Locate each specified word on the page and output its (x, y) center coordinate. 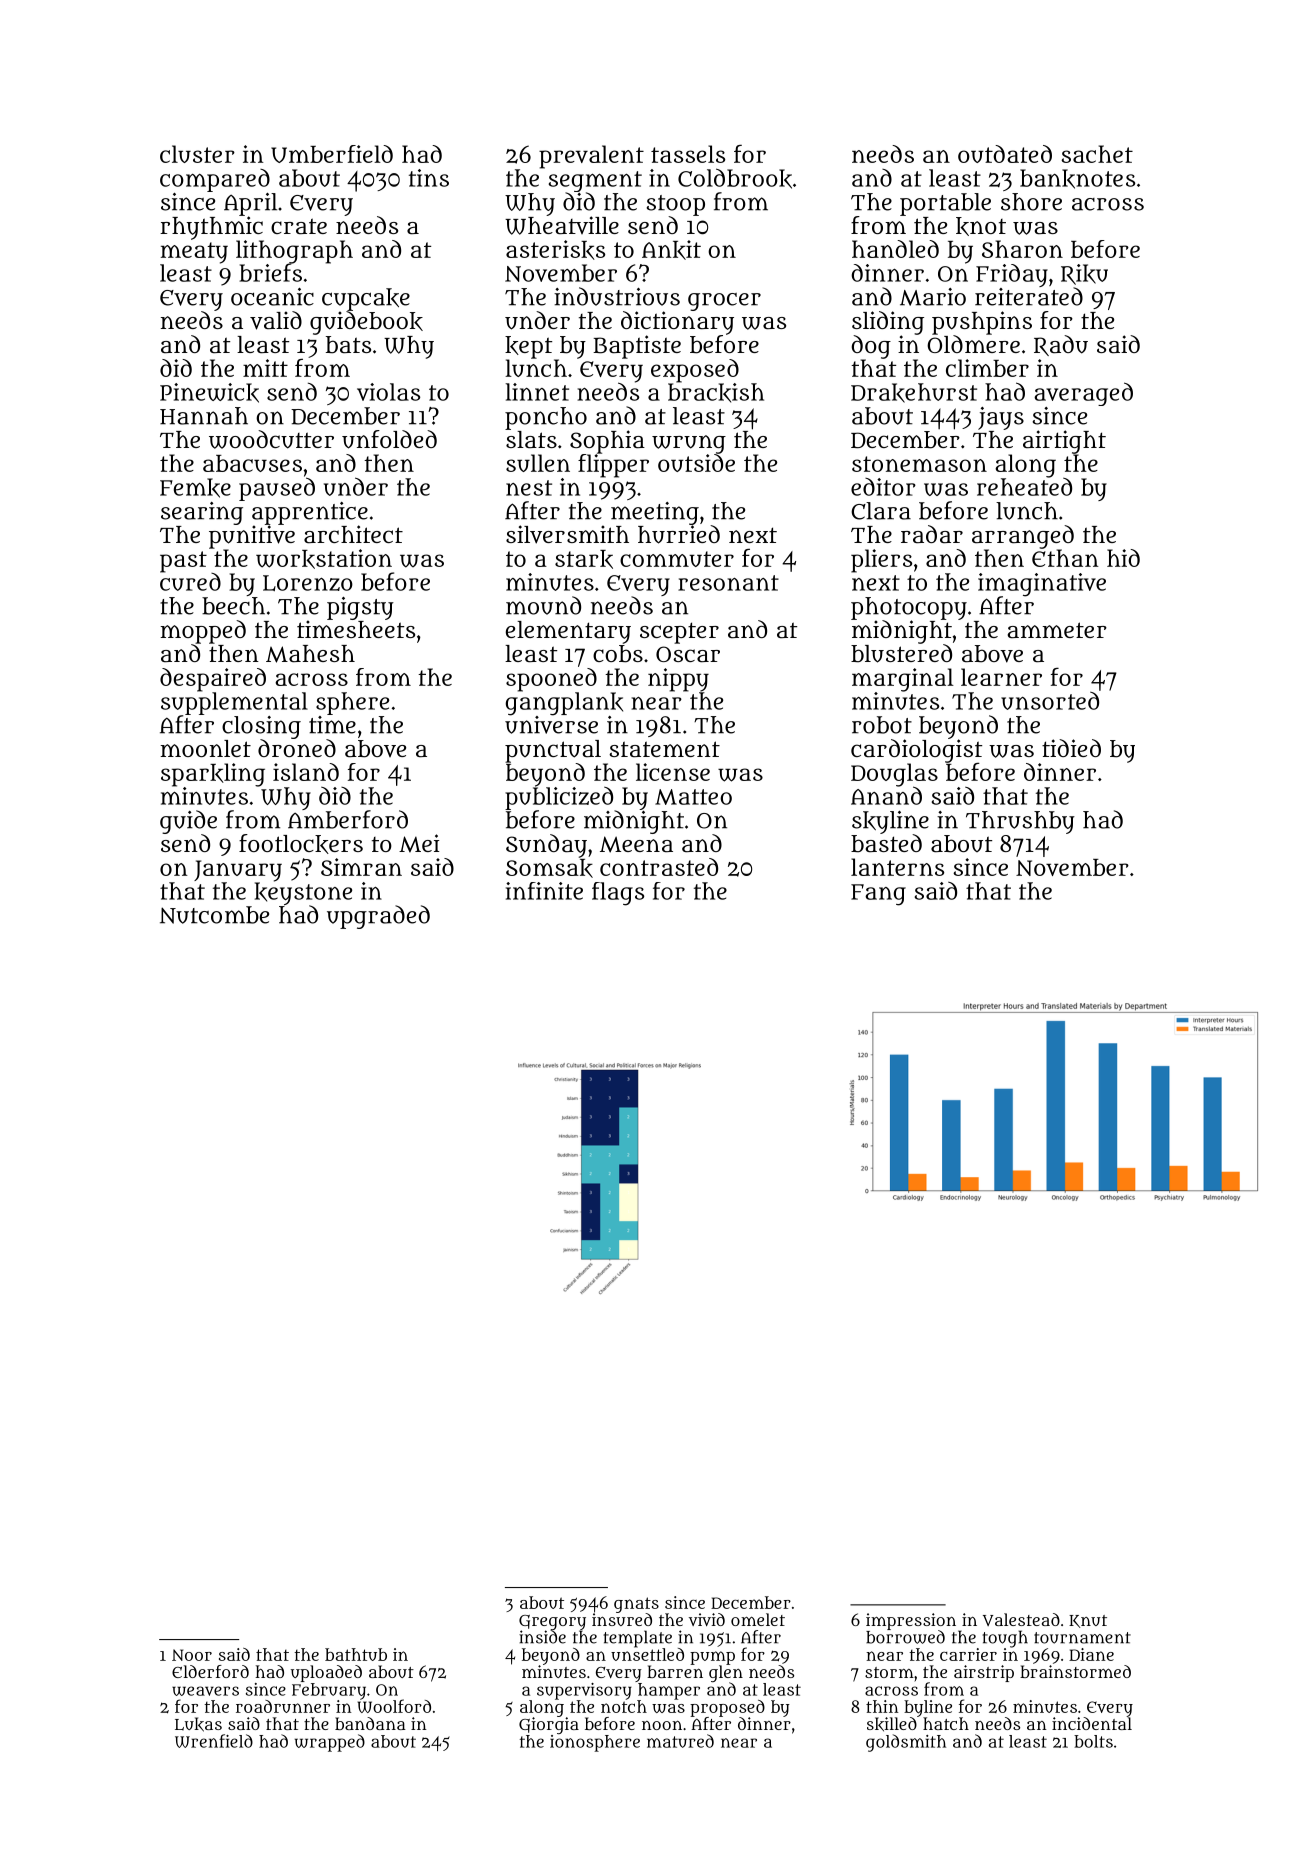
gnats (636, 1605)
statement (664, 749)
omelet (758, 1619)
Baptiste (637, 347)
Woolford (394, 1706)
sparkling (213, 775)
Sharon (1022, 249)
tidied (1071, 748)
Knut (1088, 1621)
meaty (194, 253)
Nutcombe (214, 915)
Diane (1091, 1654)
